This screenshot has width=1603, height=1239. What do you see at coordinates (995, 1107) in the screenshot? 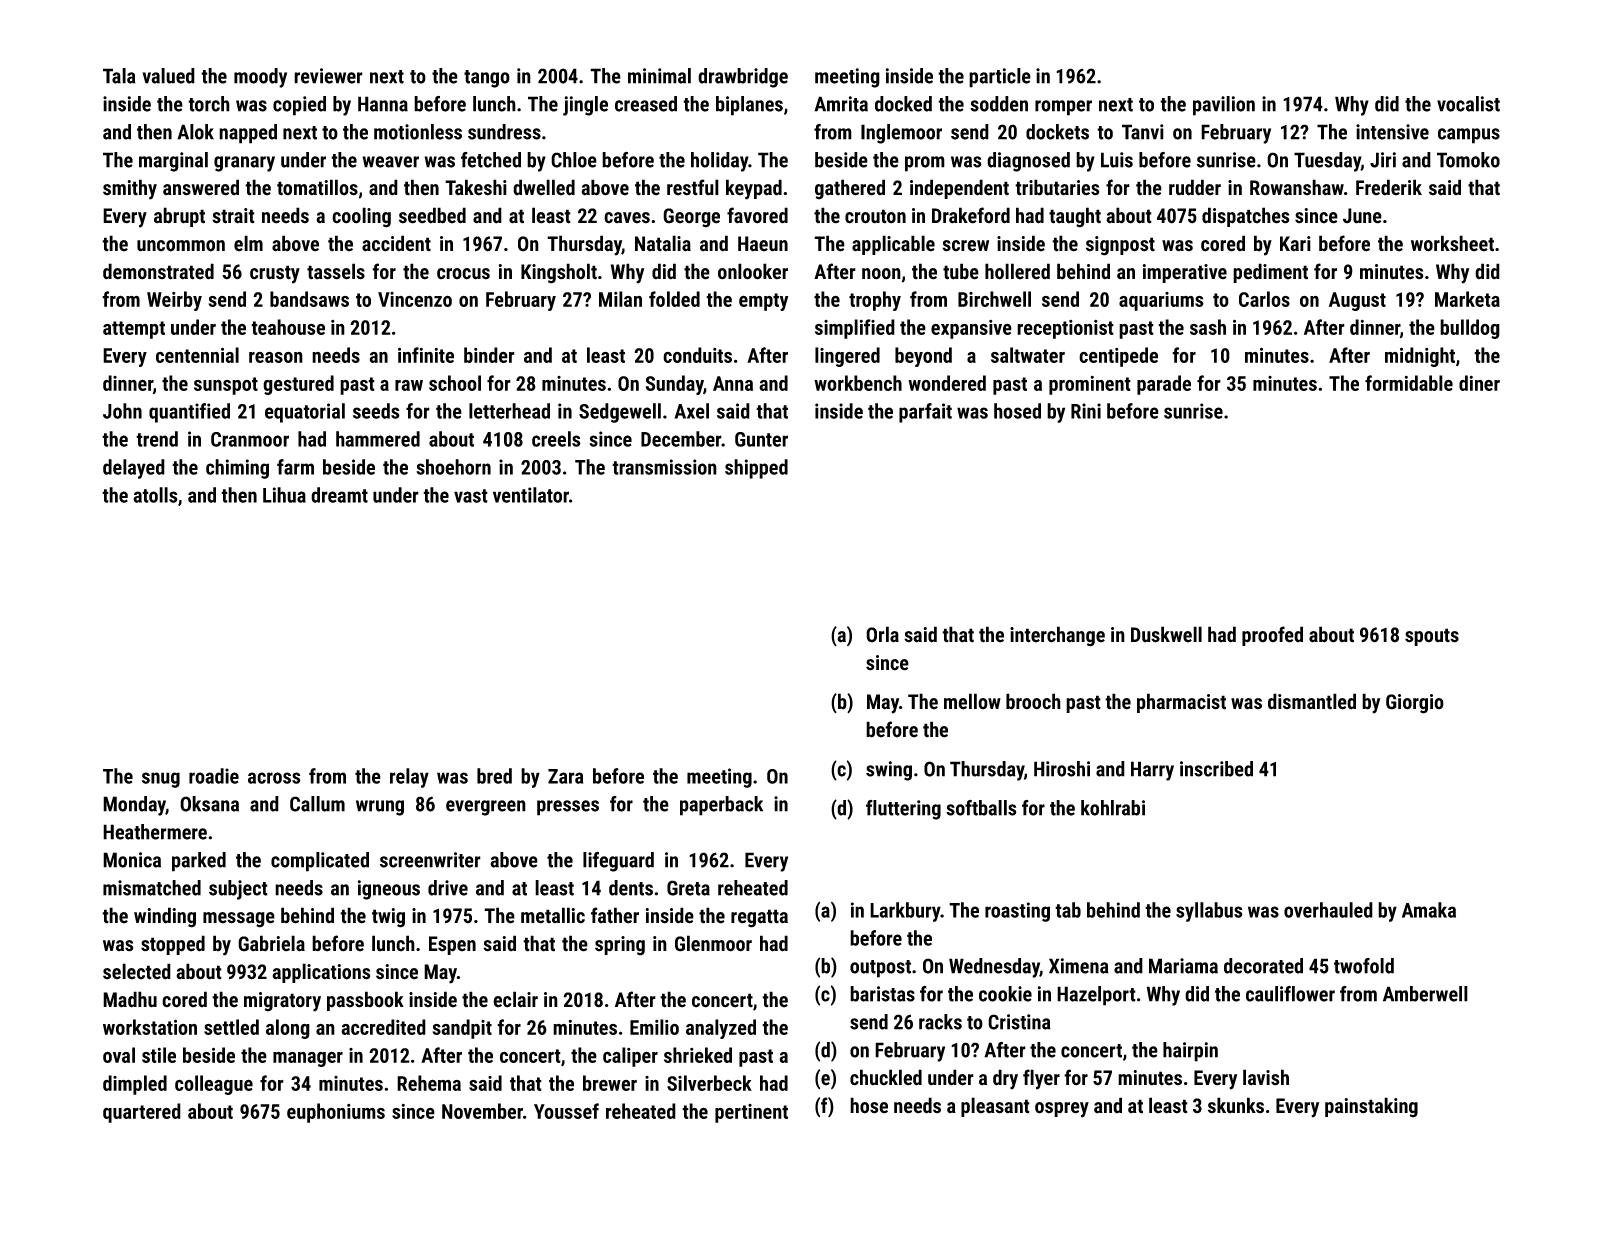
I see `pleasant` at bounding box center [995, 1107].
